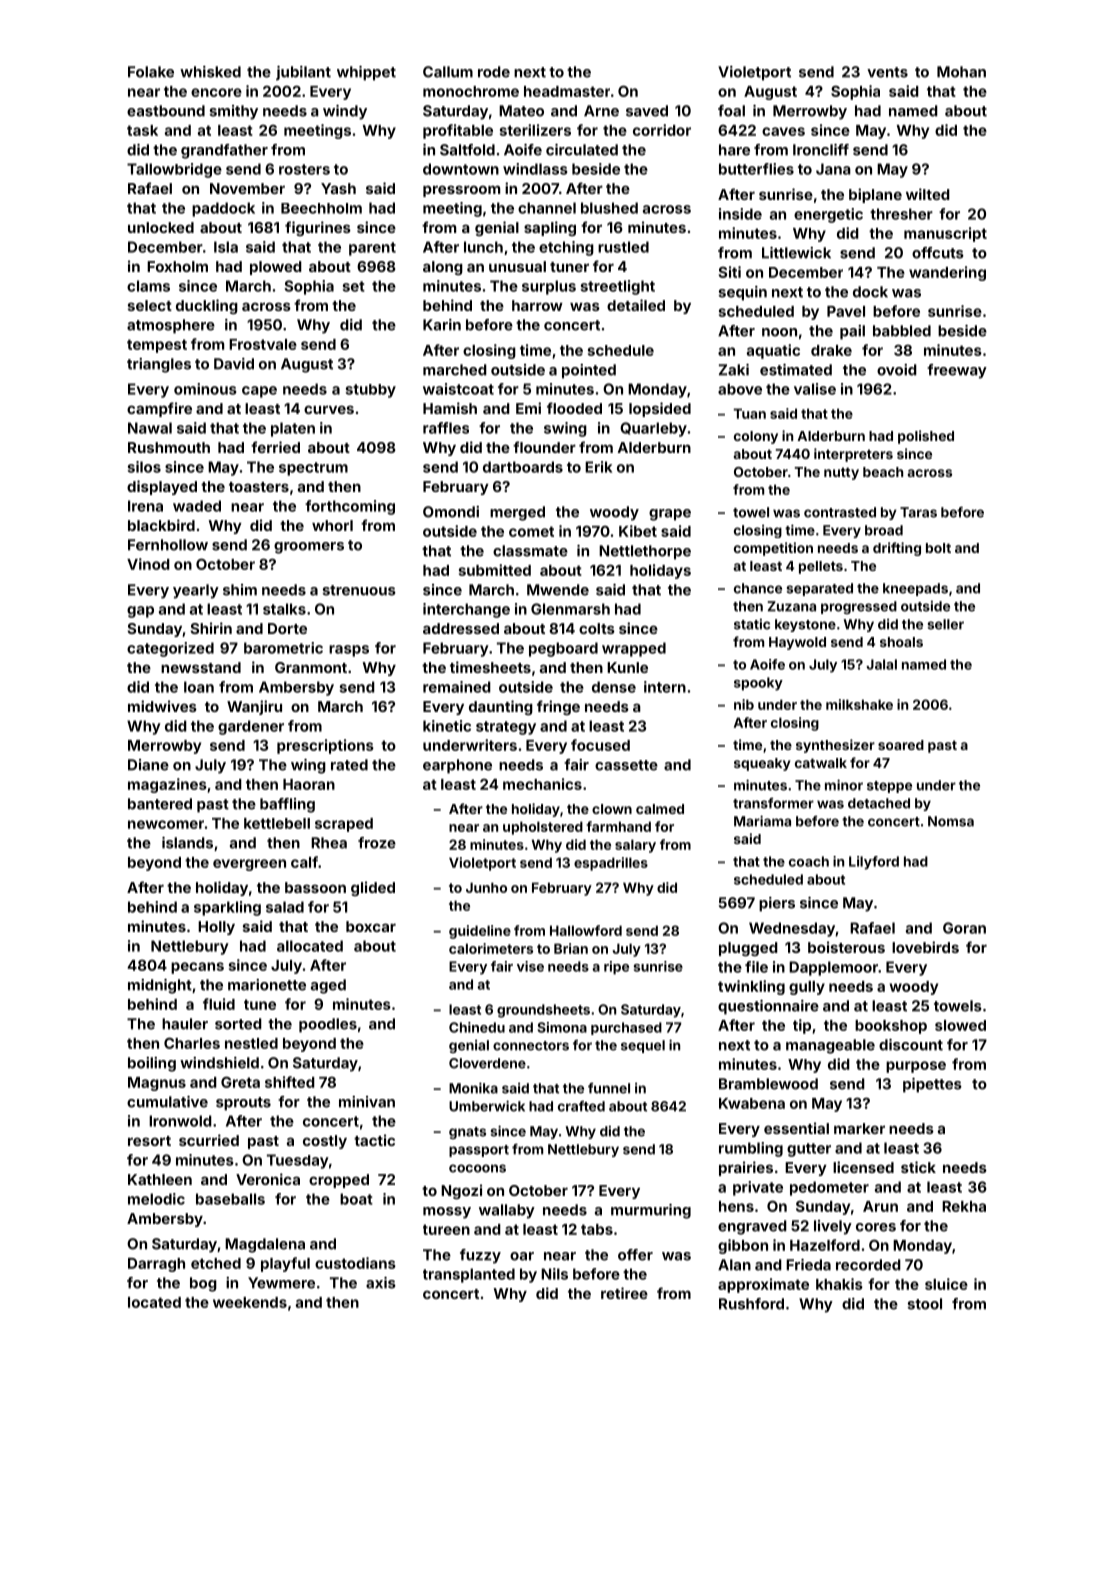  I want to click on bolt, so click(938, 548).
